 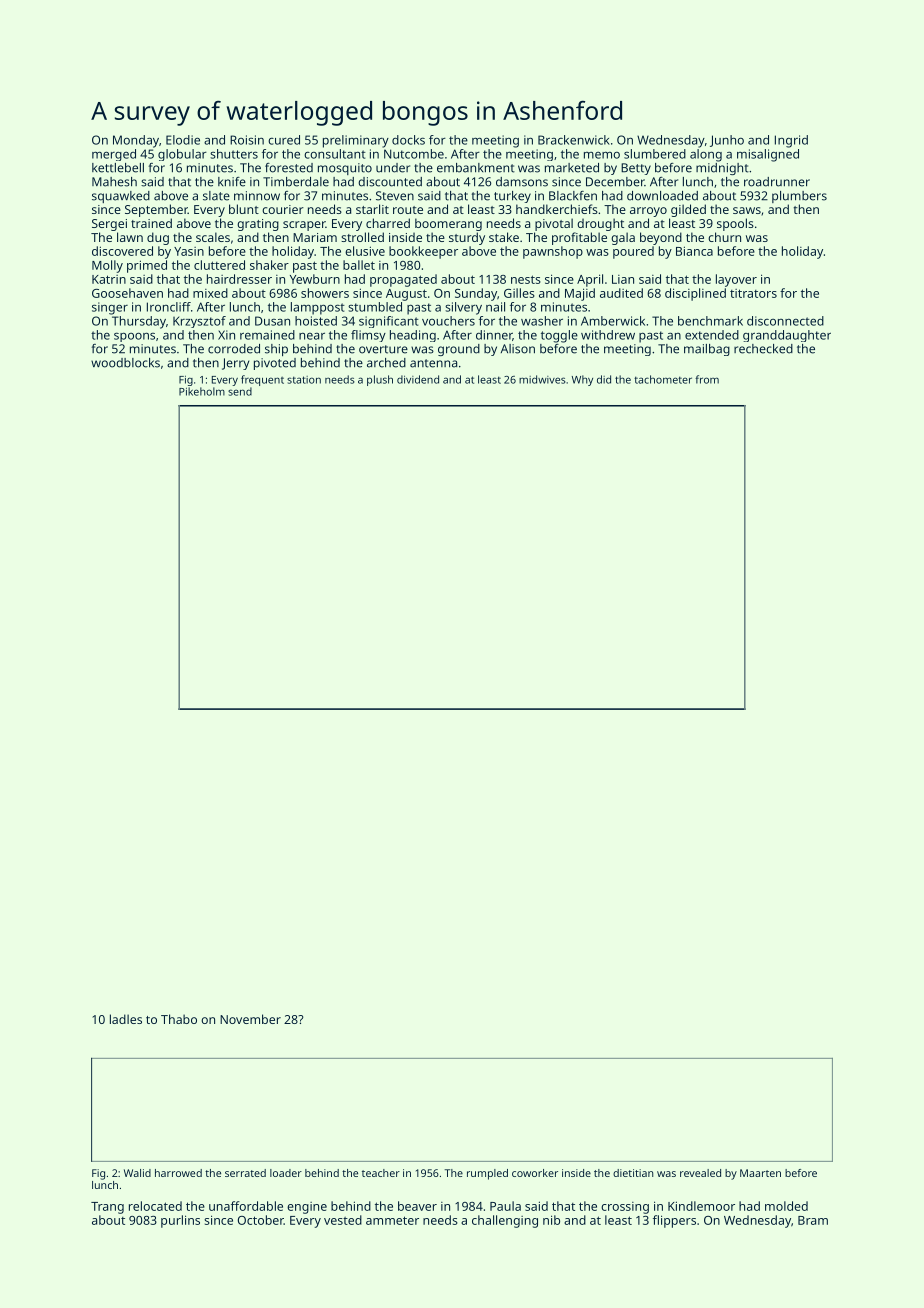 What do you see at coordinates (707, 350) in the screenshot?
I see `mailbag` at bounding box center [707, 350].
